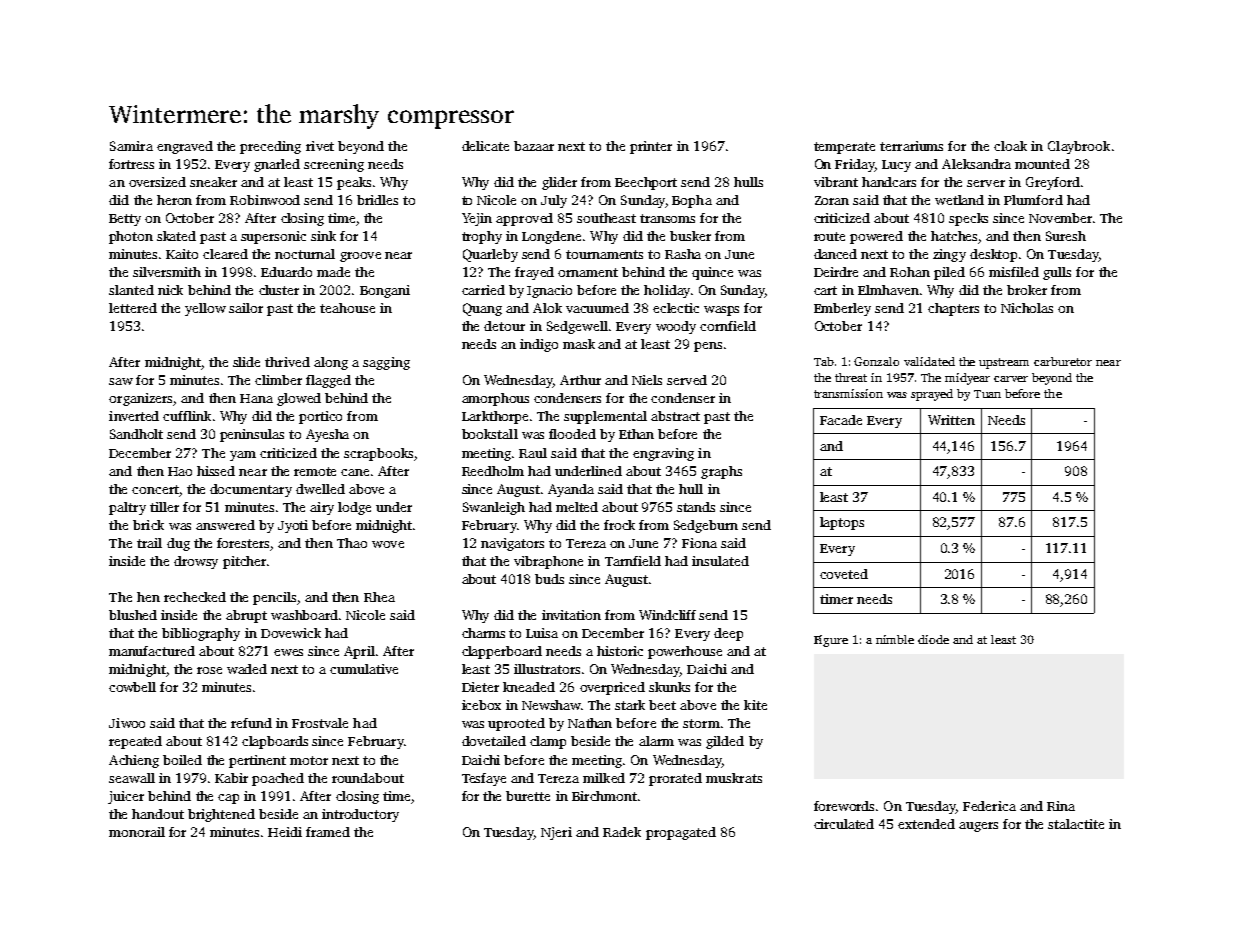 The image size is (1233, 952). Describe the element at coordinates (243, 543) in the document. I see `foresters` at that location.
